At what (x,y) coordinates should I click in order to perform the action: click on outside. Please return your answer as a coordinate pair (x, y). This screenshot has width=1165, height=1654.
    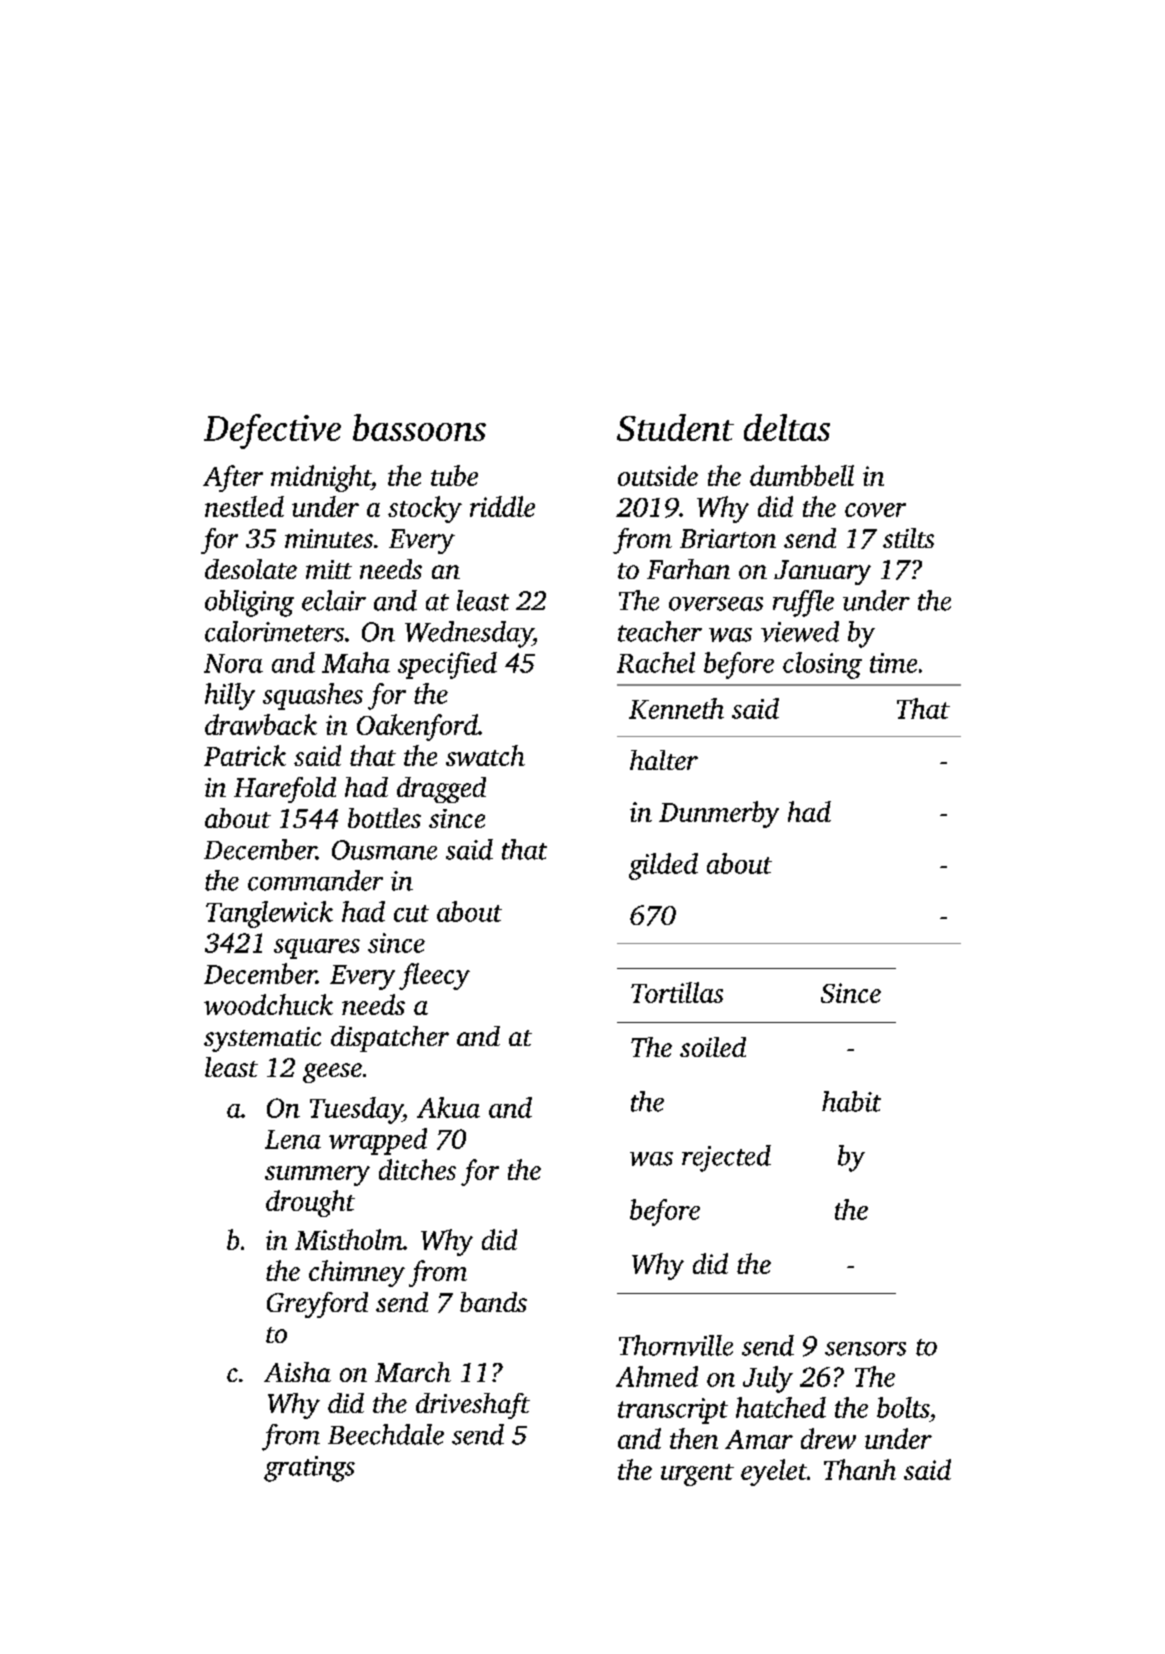
    Looking at the image, I should click on (658, 475).
